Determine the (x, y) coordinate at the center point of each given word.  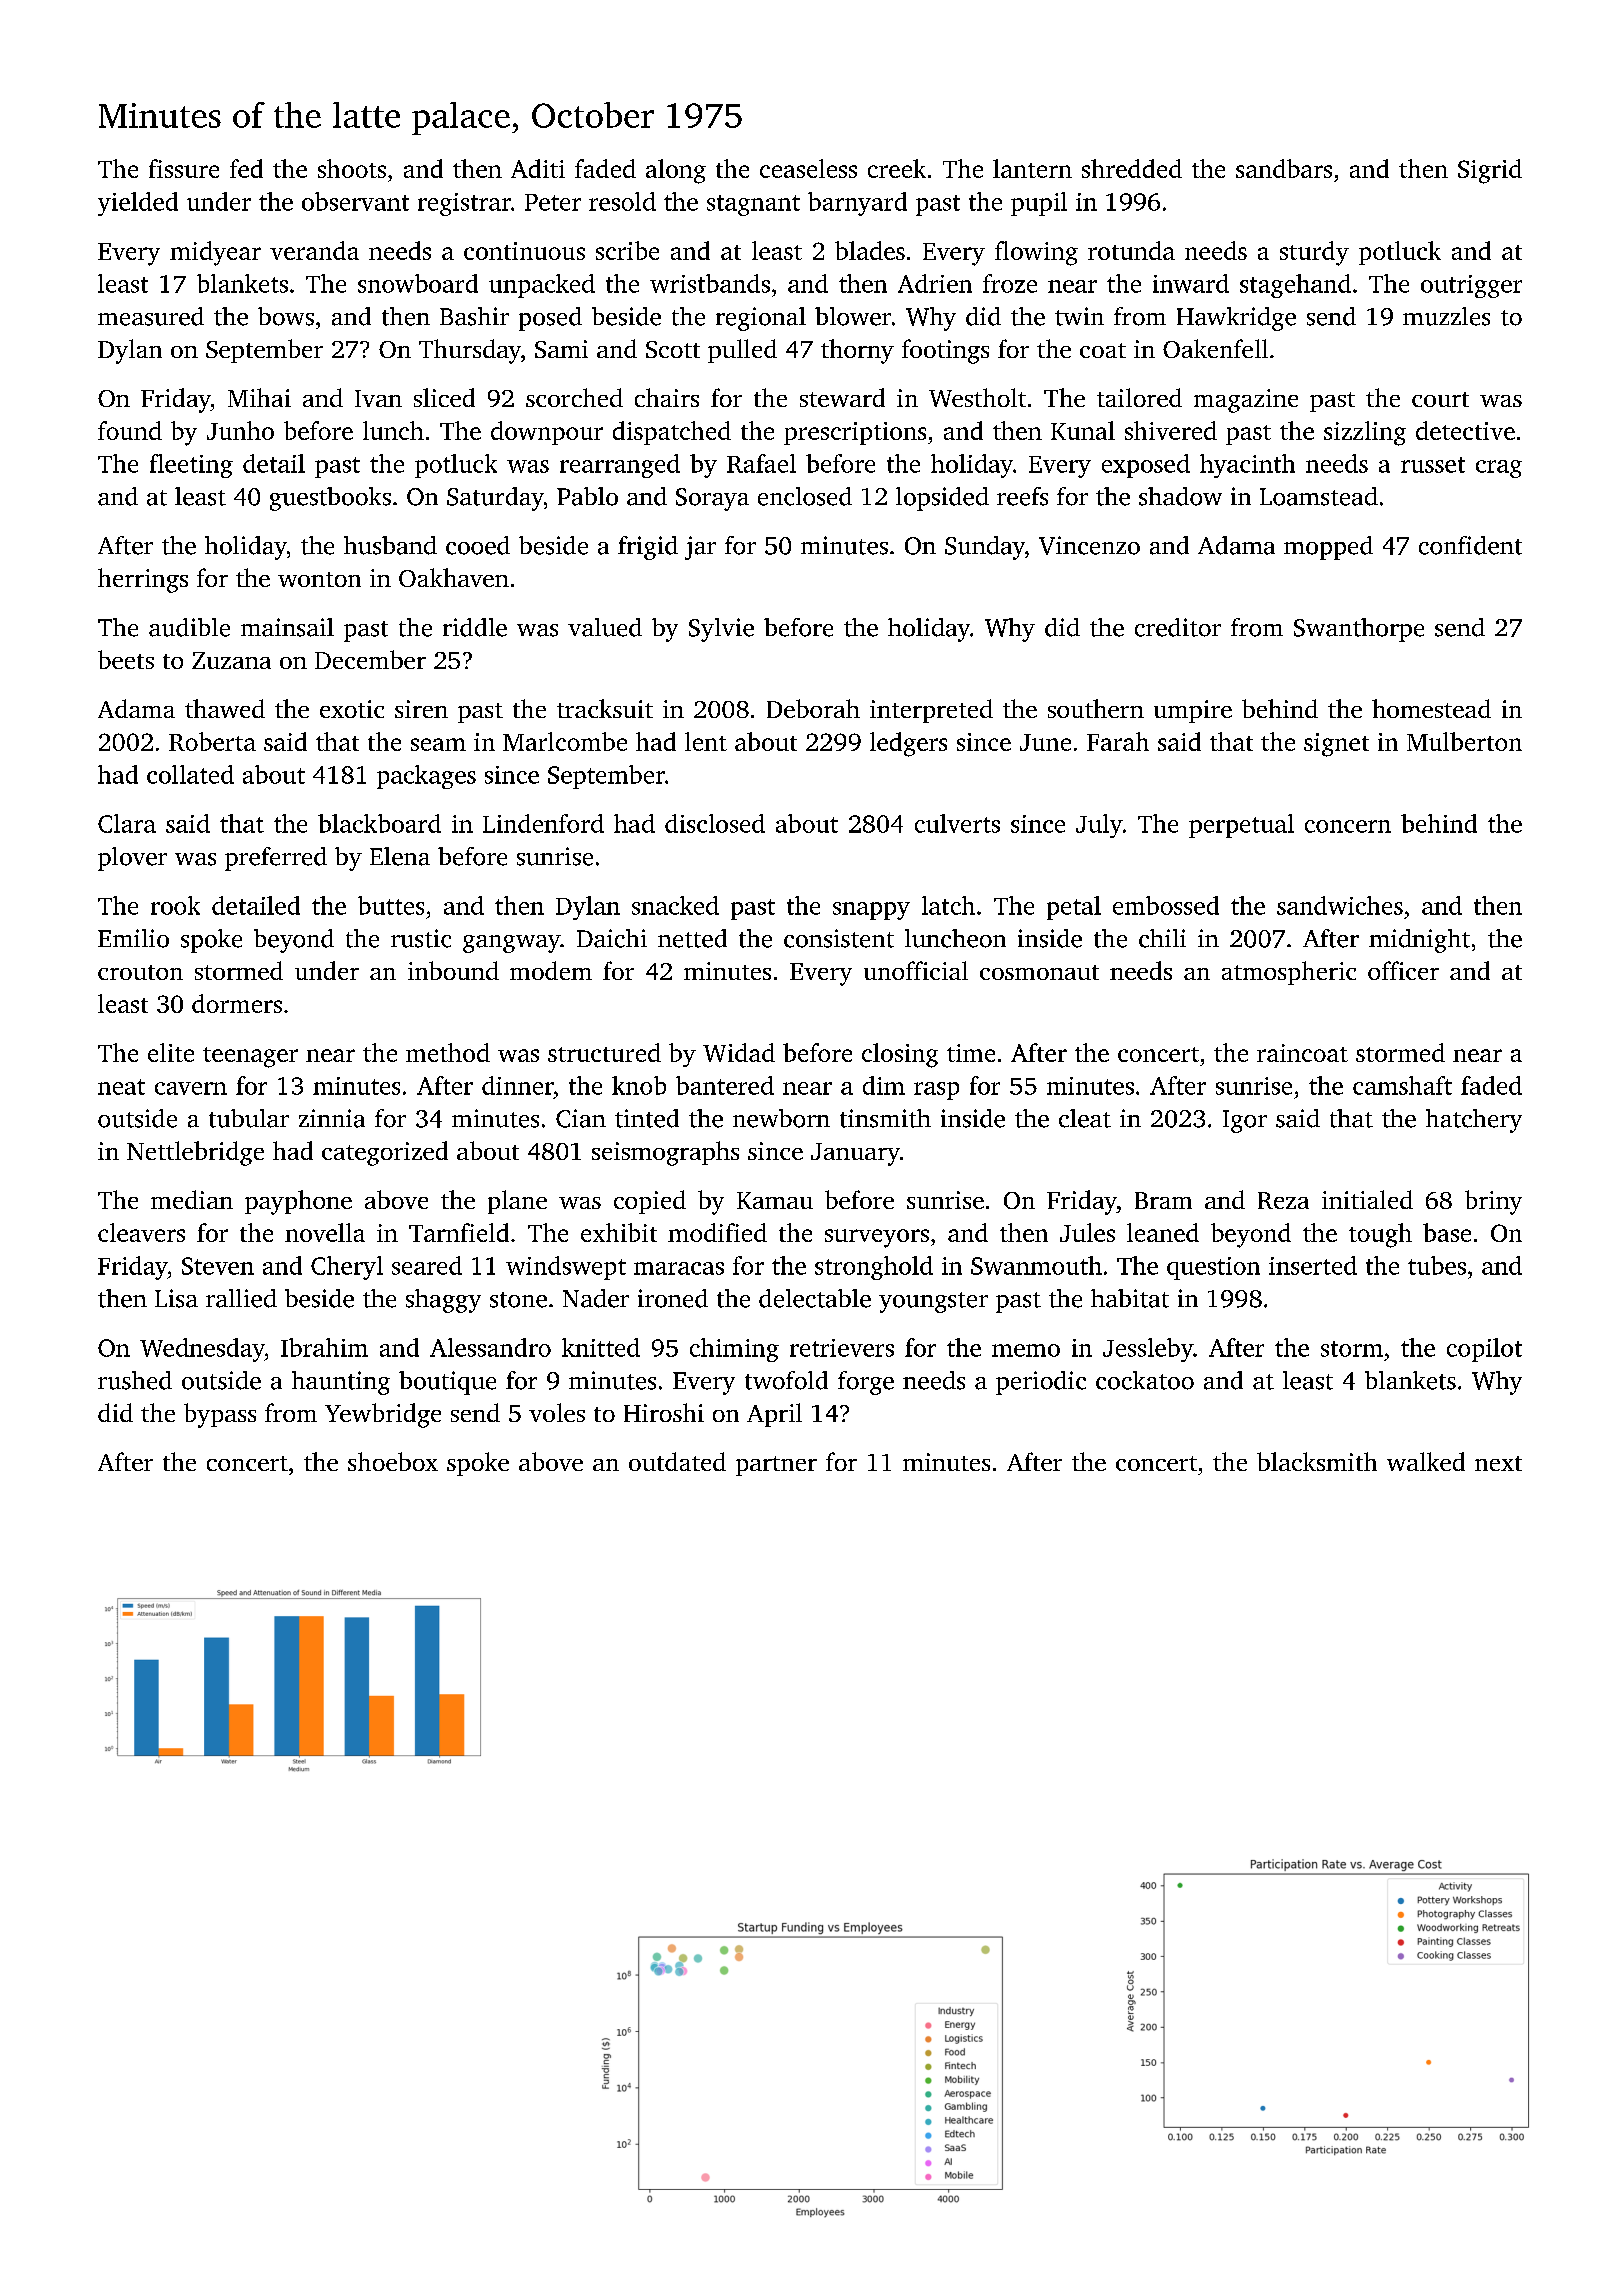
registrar (464, 204)
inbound (453, 970)
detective (1465, 430)
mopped (1328, 548)
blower (853, 316)
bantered (725, 1085)
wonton (319, 579)
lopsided (942, 499)
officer (1403, 970)
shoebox (393, 1461)
